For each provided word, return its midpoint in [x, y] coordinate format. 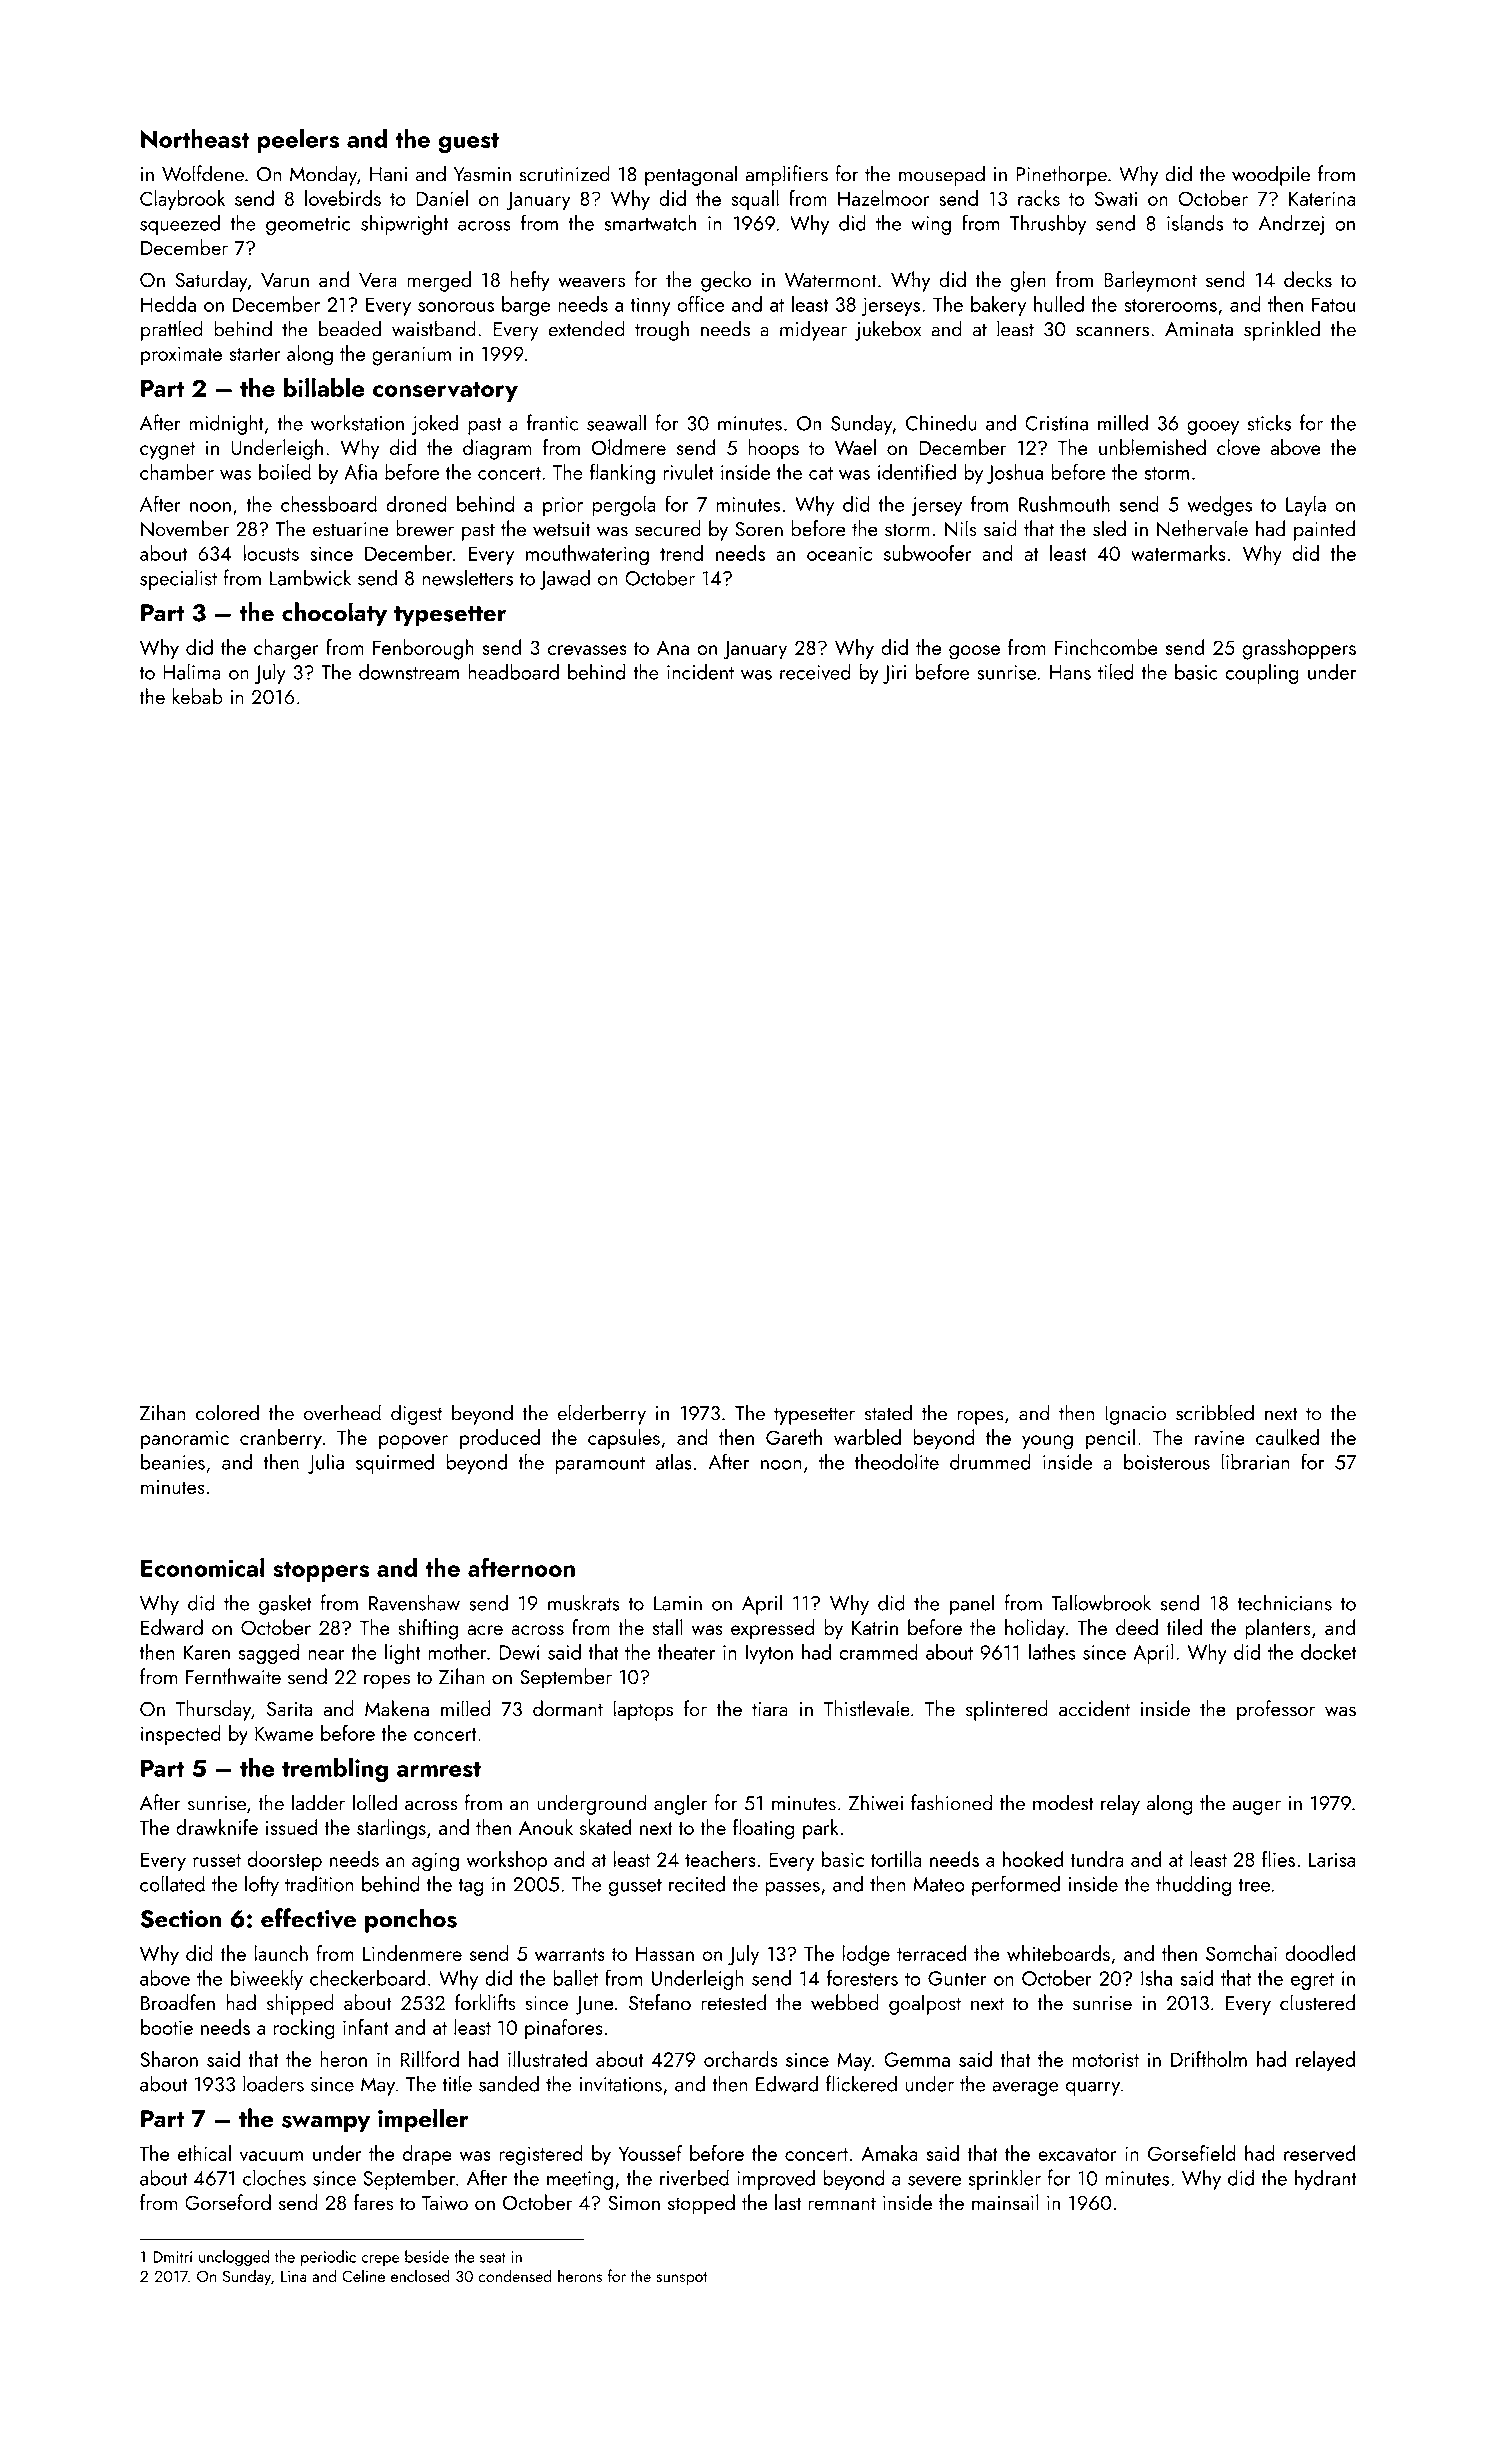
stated [888, 1412]
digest [416, 1414]
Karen [207, 1652]
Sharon [169, 2059]
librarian [1255, 1461]
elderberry [601, 1414]
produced [500, 1439]
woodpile [1271, 175]
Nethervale [1202, 528]
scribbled [1215, 1412]
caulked [1287, 1437]
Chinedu [941, 422]
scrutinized [564, 173]
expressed [772, 1629]
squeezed [180, 224]
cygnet [167, 451]
